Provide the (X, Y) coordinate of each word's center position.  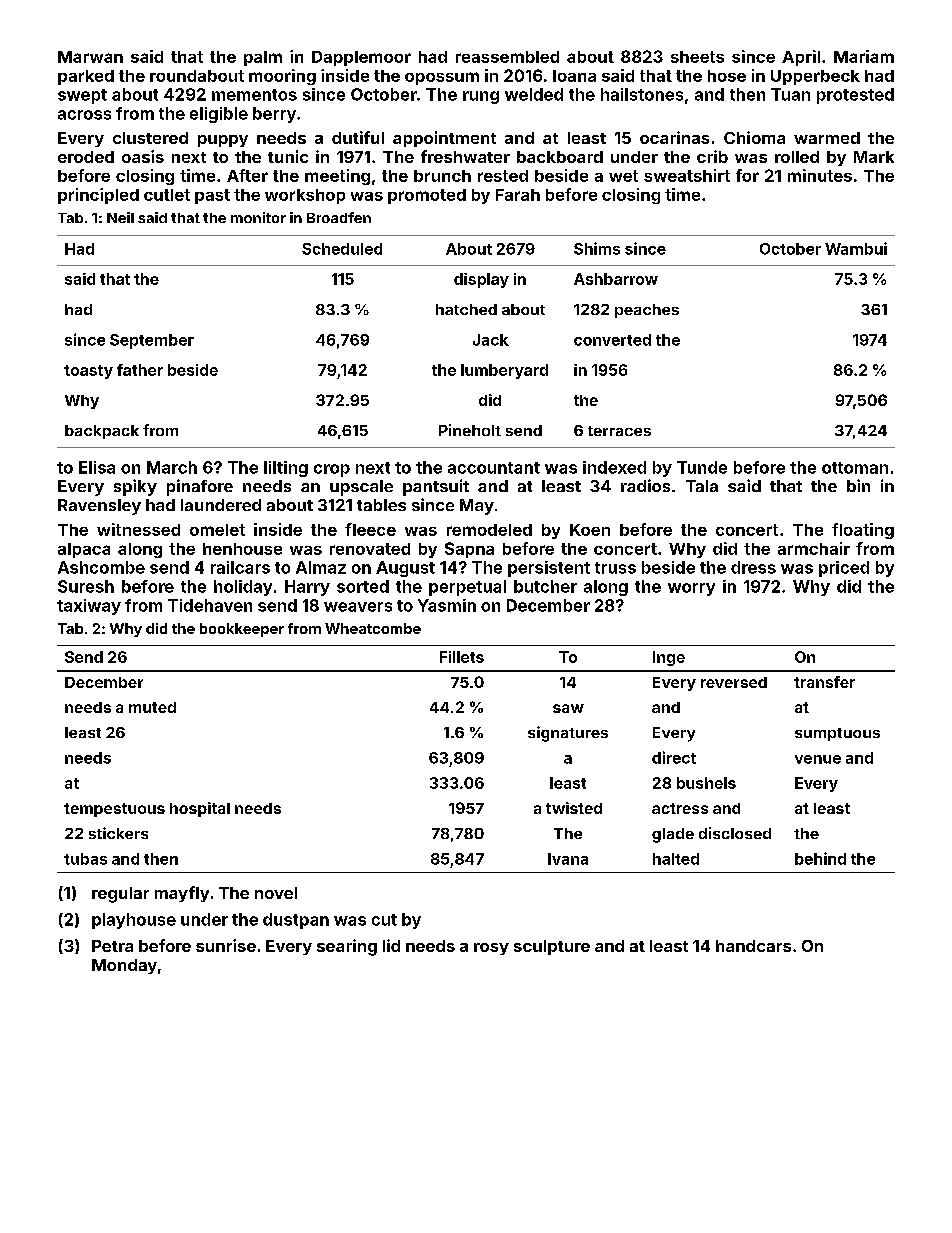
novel (276, 893)
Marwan (90, 57)
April (801, 58)
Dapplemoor (361, 58)
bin (858, 485)
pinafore (200, 487)
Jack (491, 340)
